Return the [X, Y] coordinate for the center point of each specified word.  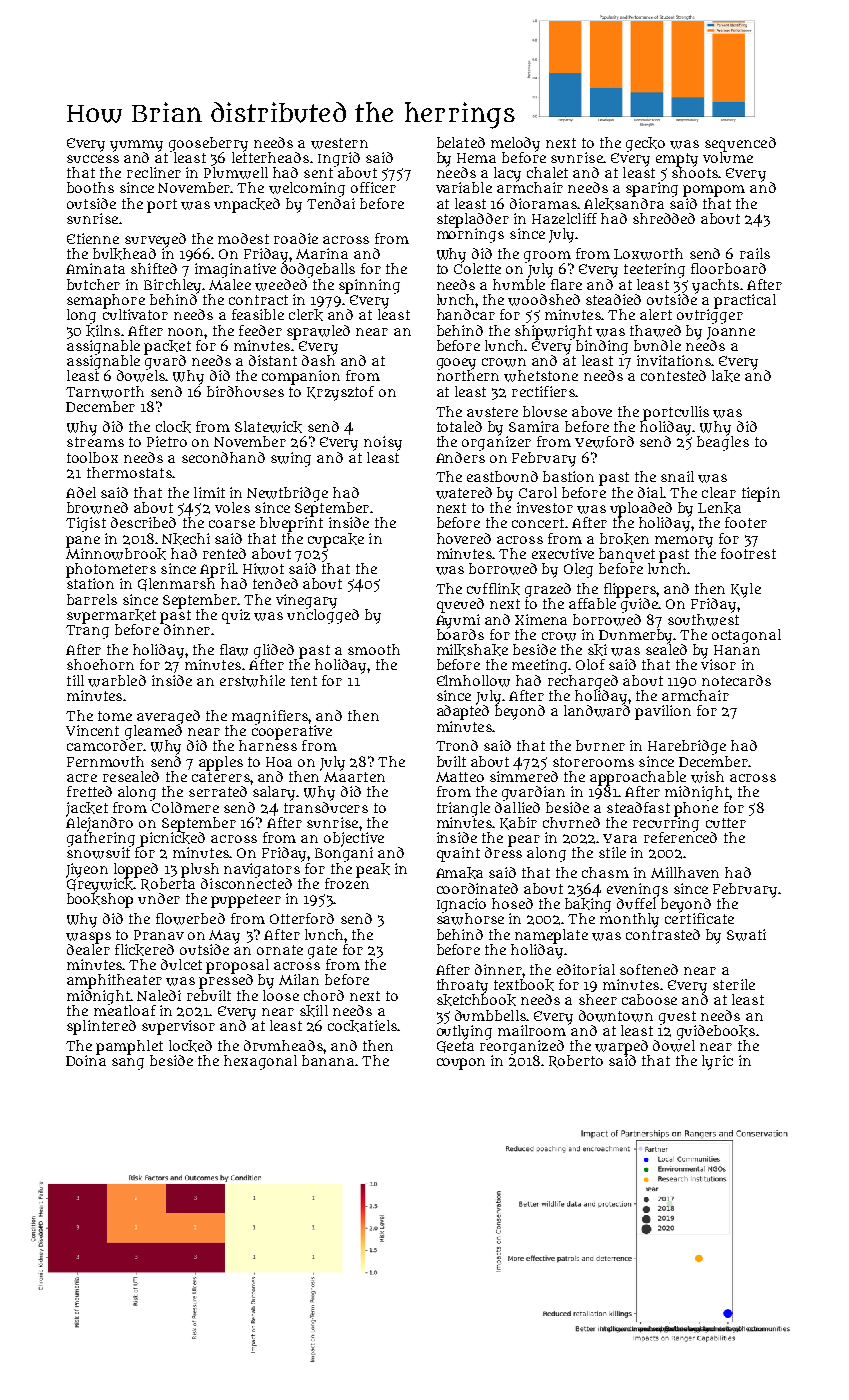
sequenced [740, 144]
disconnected [246, 883]
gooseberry [208, 144]
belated [461, 142]
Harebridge [687, 747]
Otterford [302, 918]
